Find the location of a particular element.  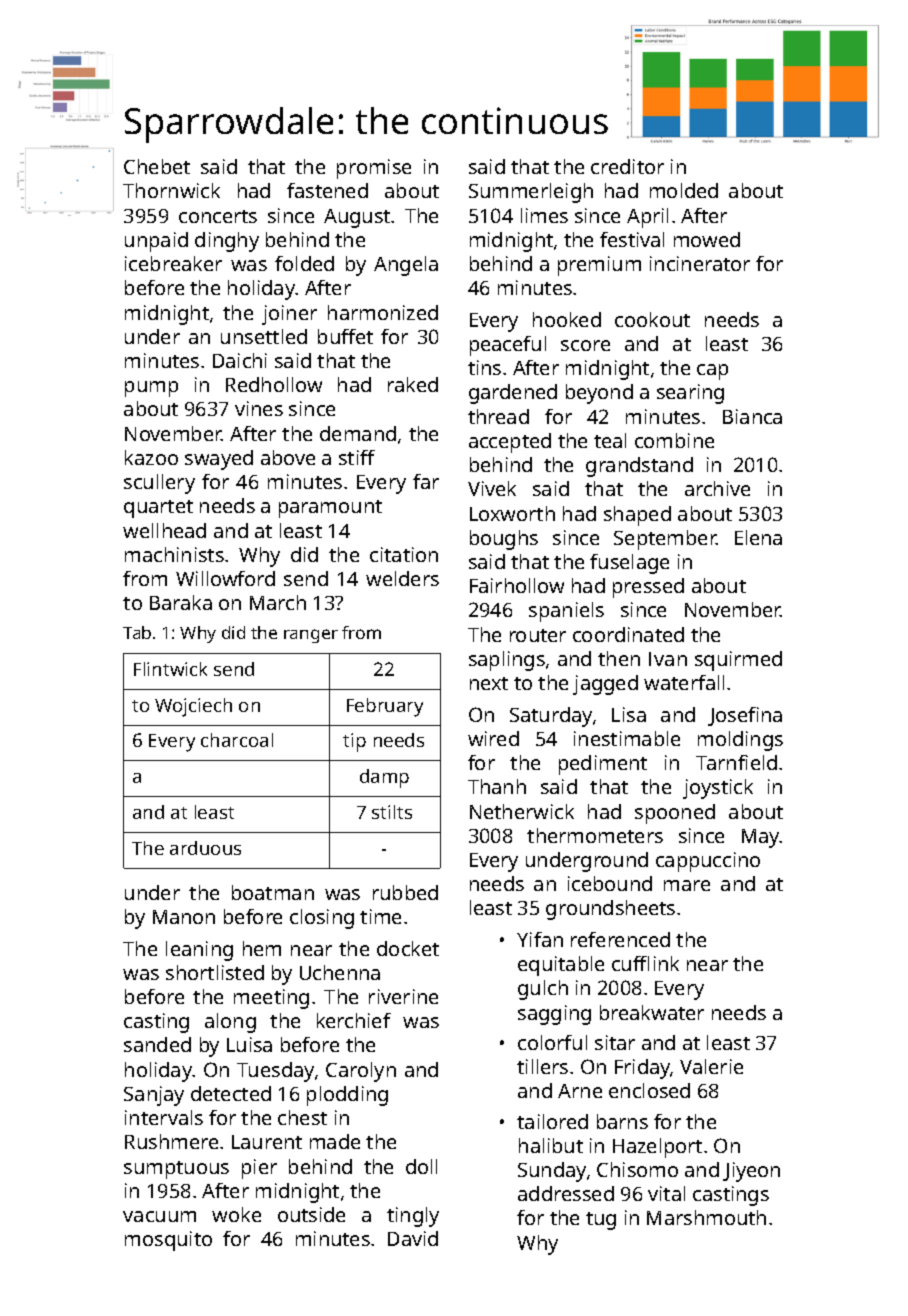

cappuccino is located at coordinates (708, 862).
